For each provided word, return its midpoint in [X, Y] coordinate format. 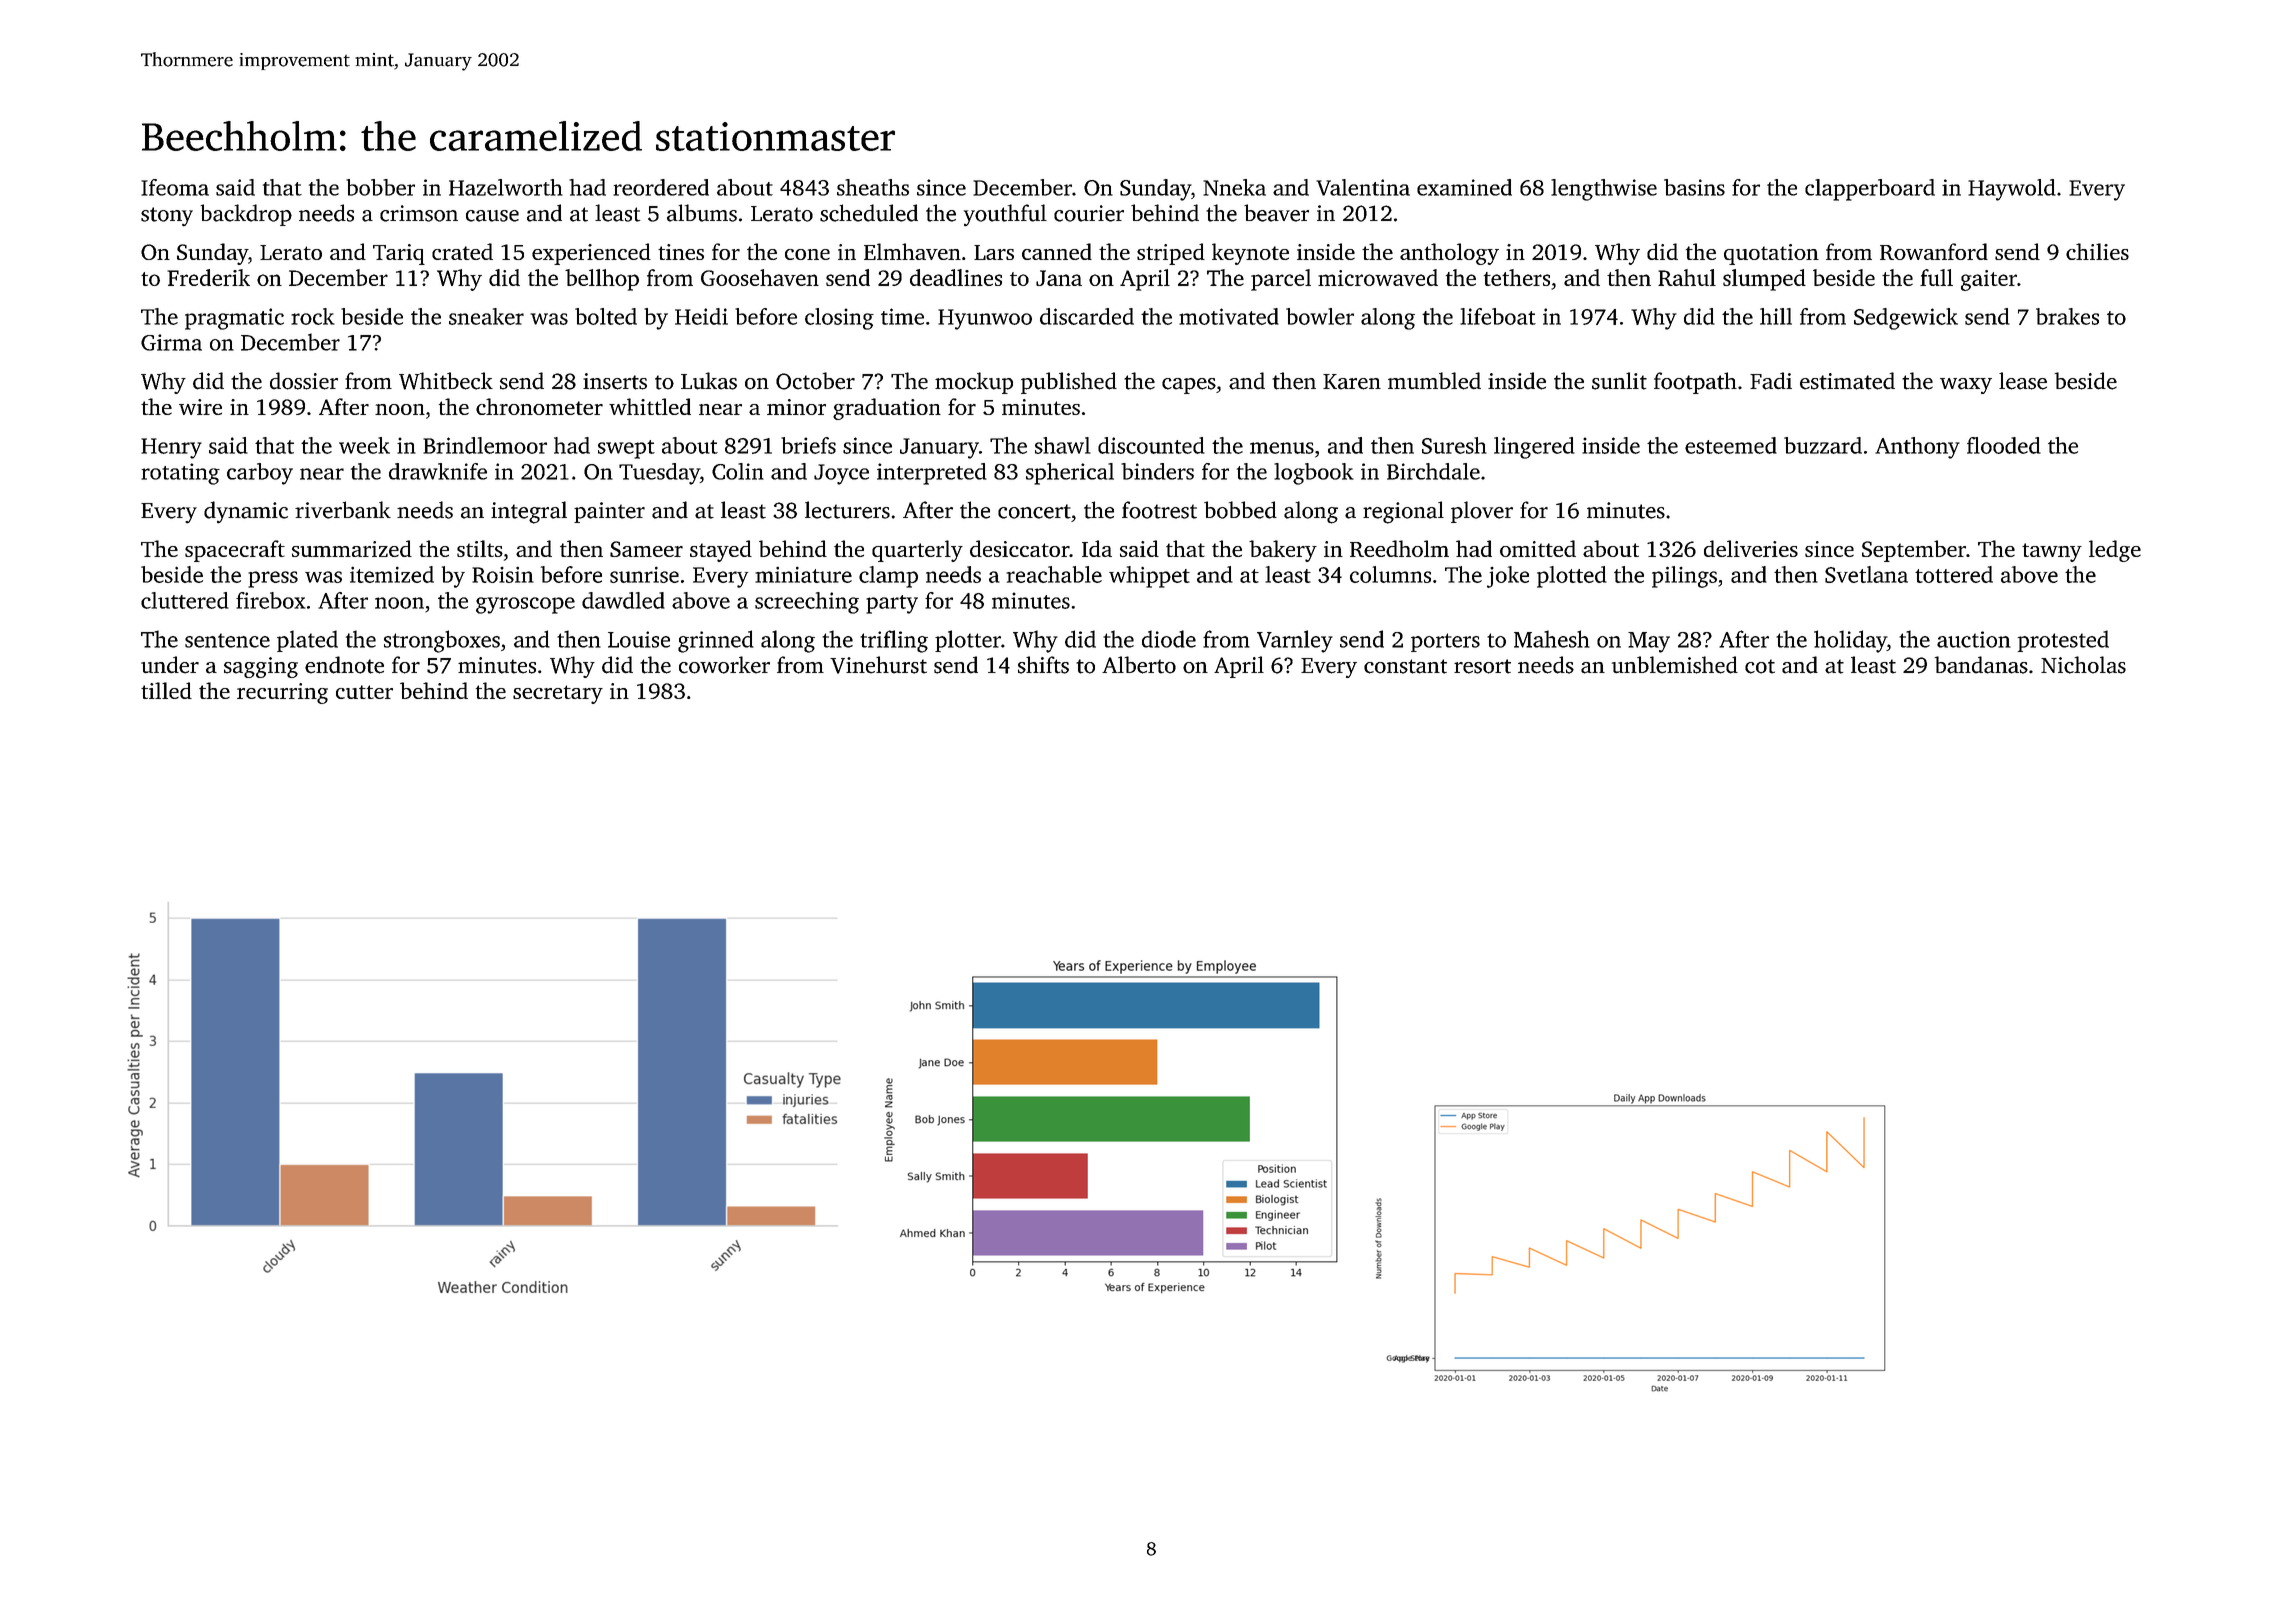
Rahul [1687, 277]
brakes [2067, 316]
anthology [1449, 254]
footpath [1695, 383]
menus [1282, 448]
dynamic [246, 512]
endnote [344, 665]
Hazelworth [506, 187]
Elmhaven [912, 251]
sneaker [486, 316]
